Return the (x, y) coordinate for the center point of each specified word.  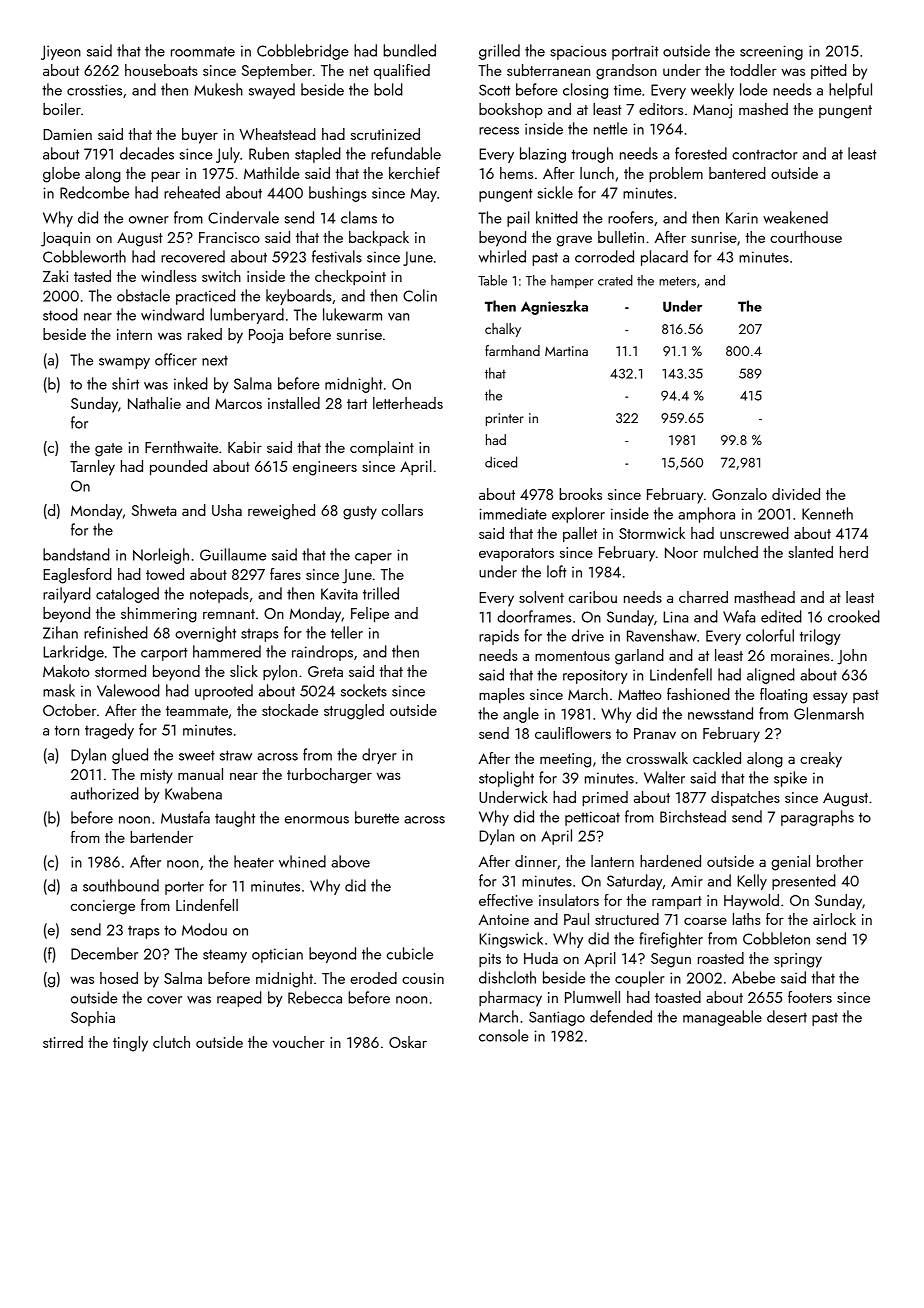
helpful (850, 91)
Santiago (557, 1018)
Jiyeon (61, 52)
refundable (406, 153)
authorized (105, 793)
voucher (299, 1042)
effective (506, 900)
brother (840, 861)
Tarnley (92, 468)
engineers (325, 468)
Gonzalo (739, 494)
